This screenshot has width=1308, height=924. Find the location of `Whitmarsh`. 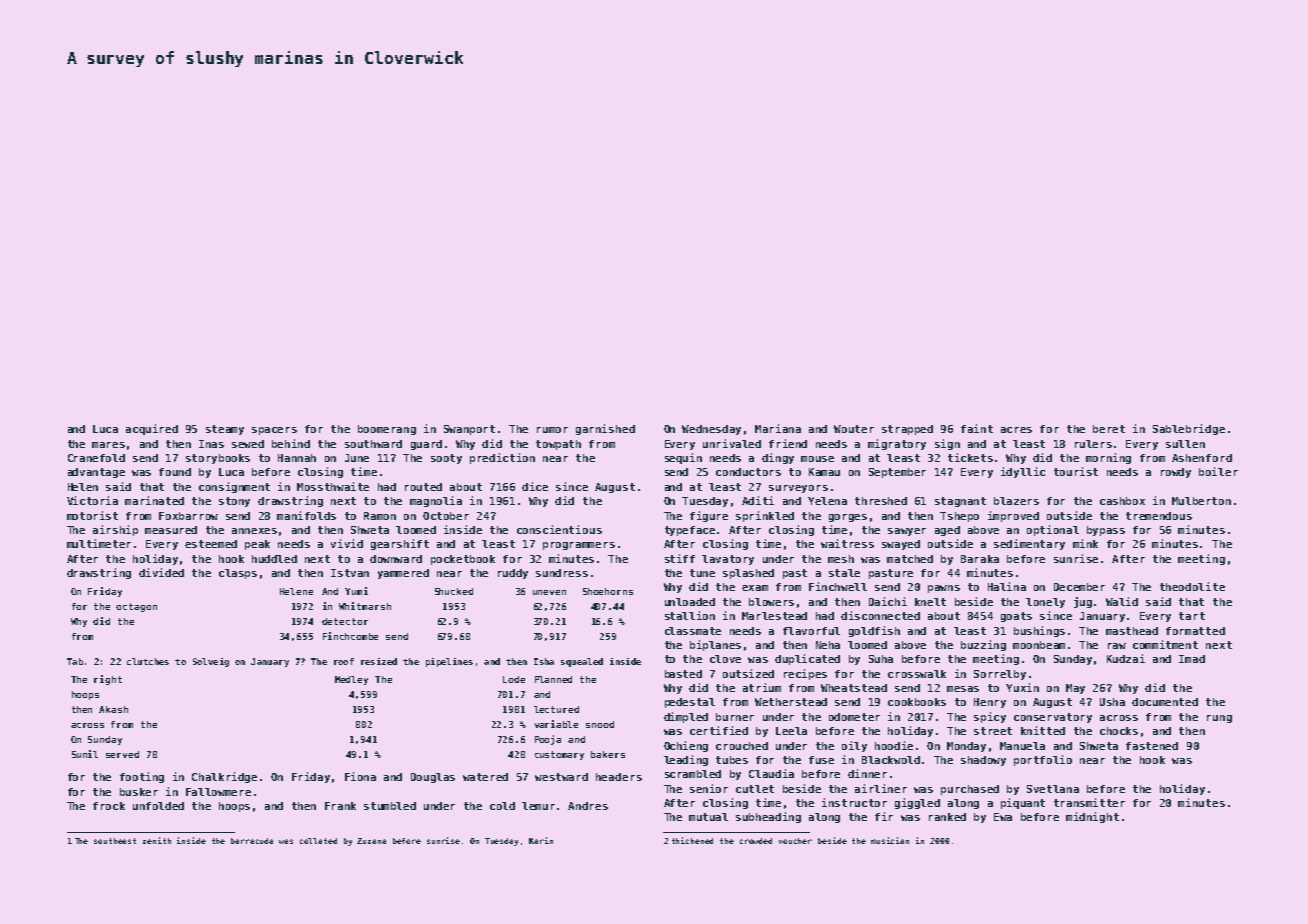

Whitmarsh is located at coordinates (365, 606).
